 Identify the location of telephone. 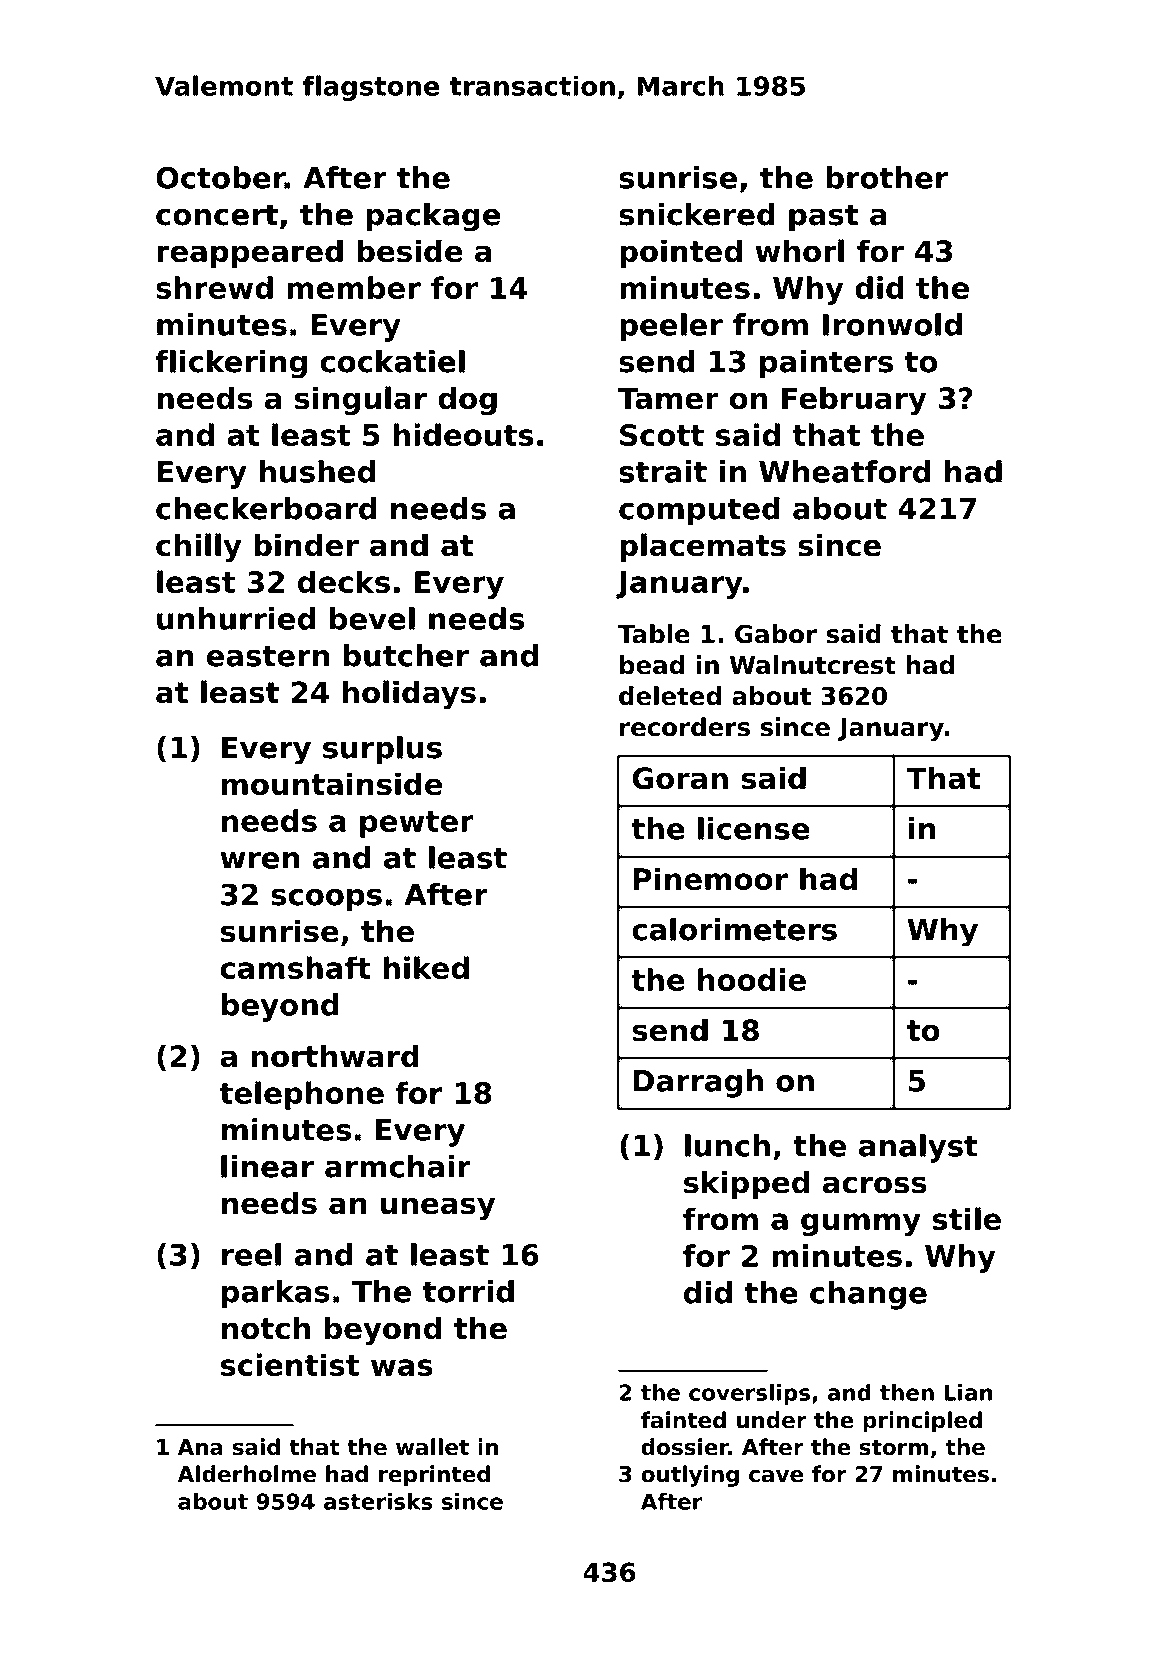
(302, 1095).
